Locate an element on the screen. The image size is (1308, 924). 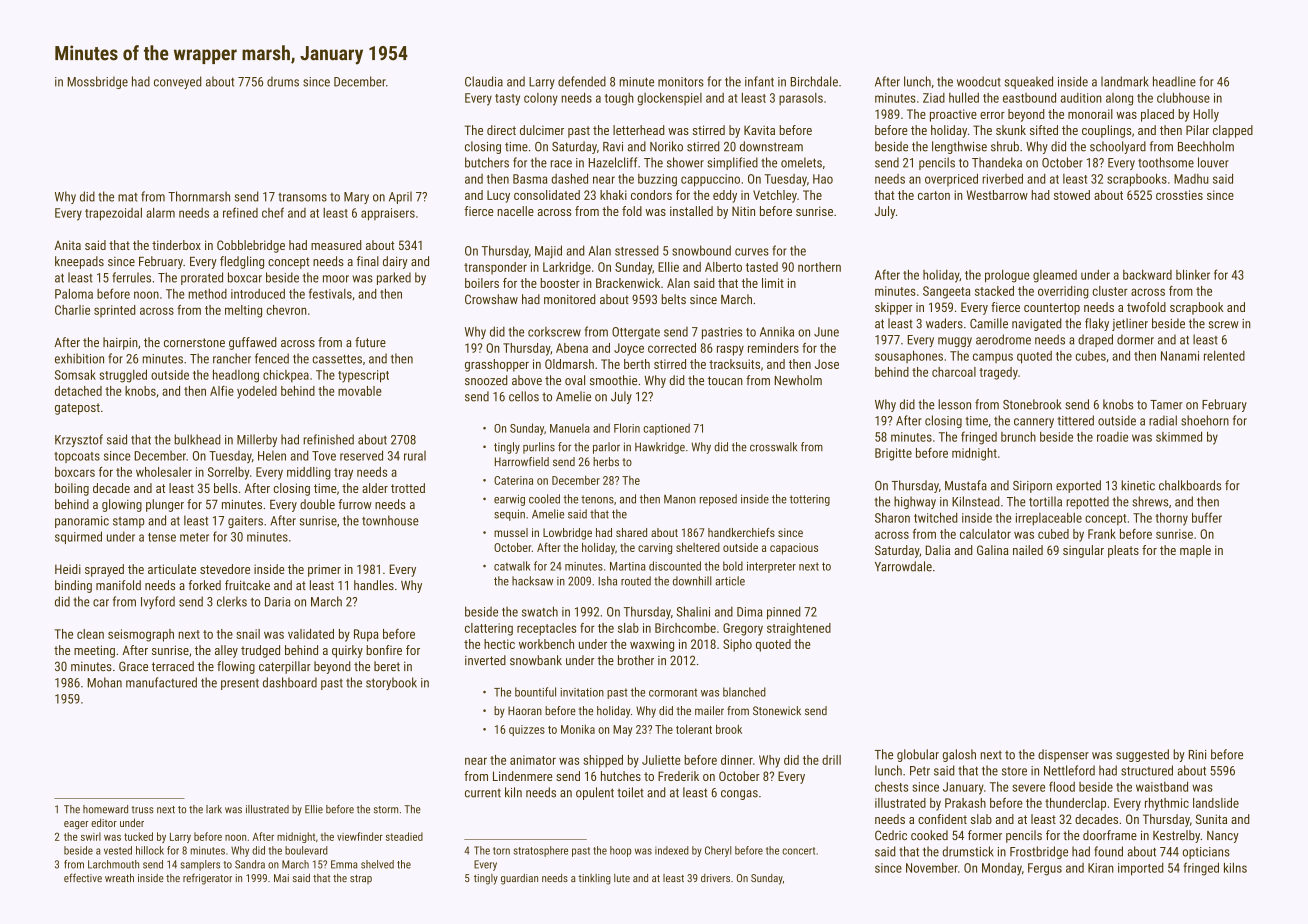
suggested is located at coordinates (1142, 755).
